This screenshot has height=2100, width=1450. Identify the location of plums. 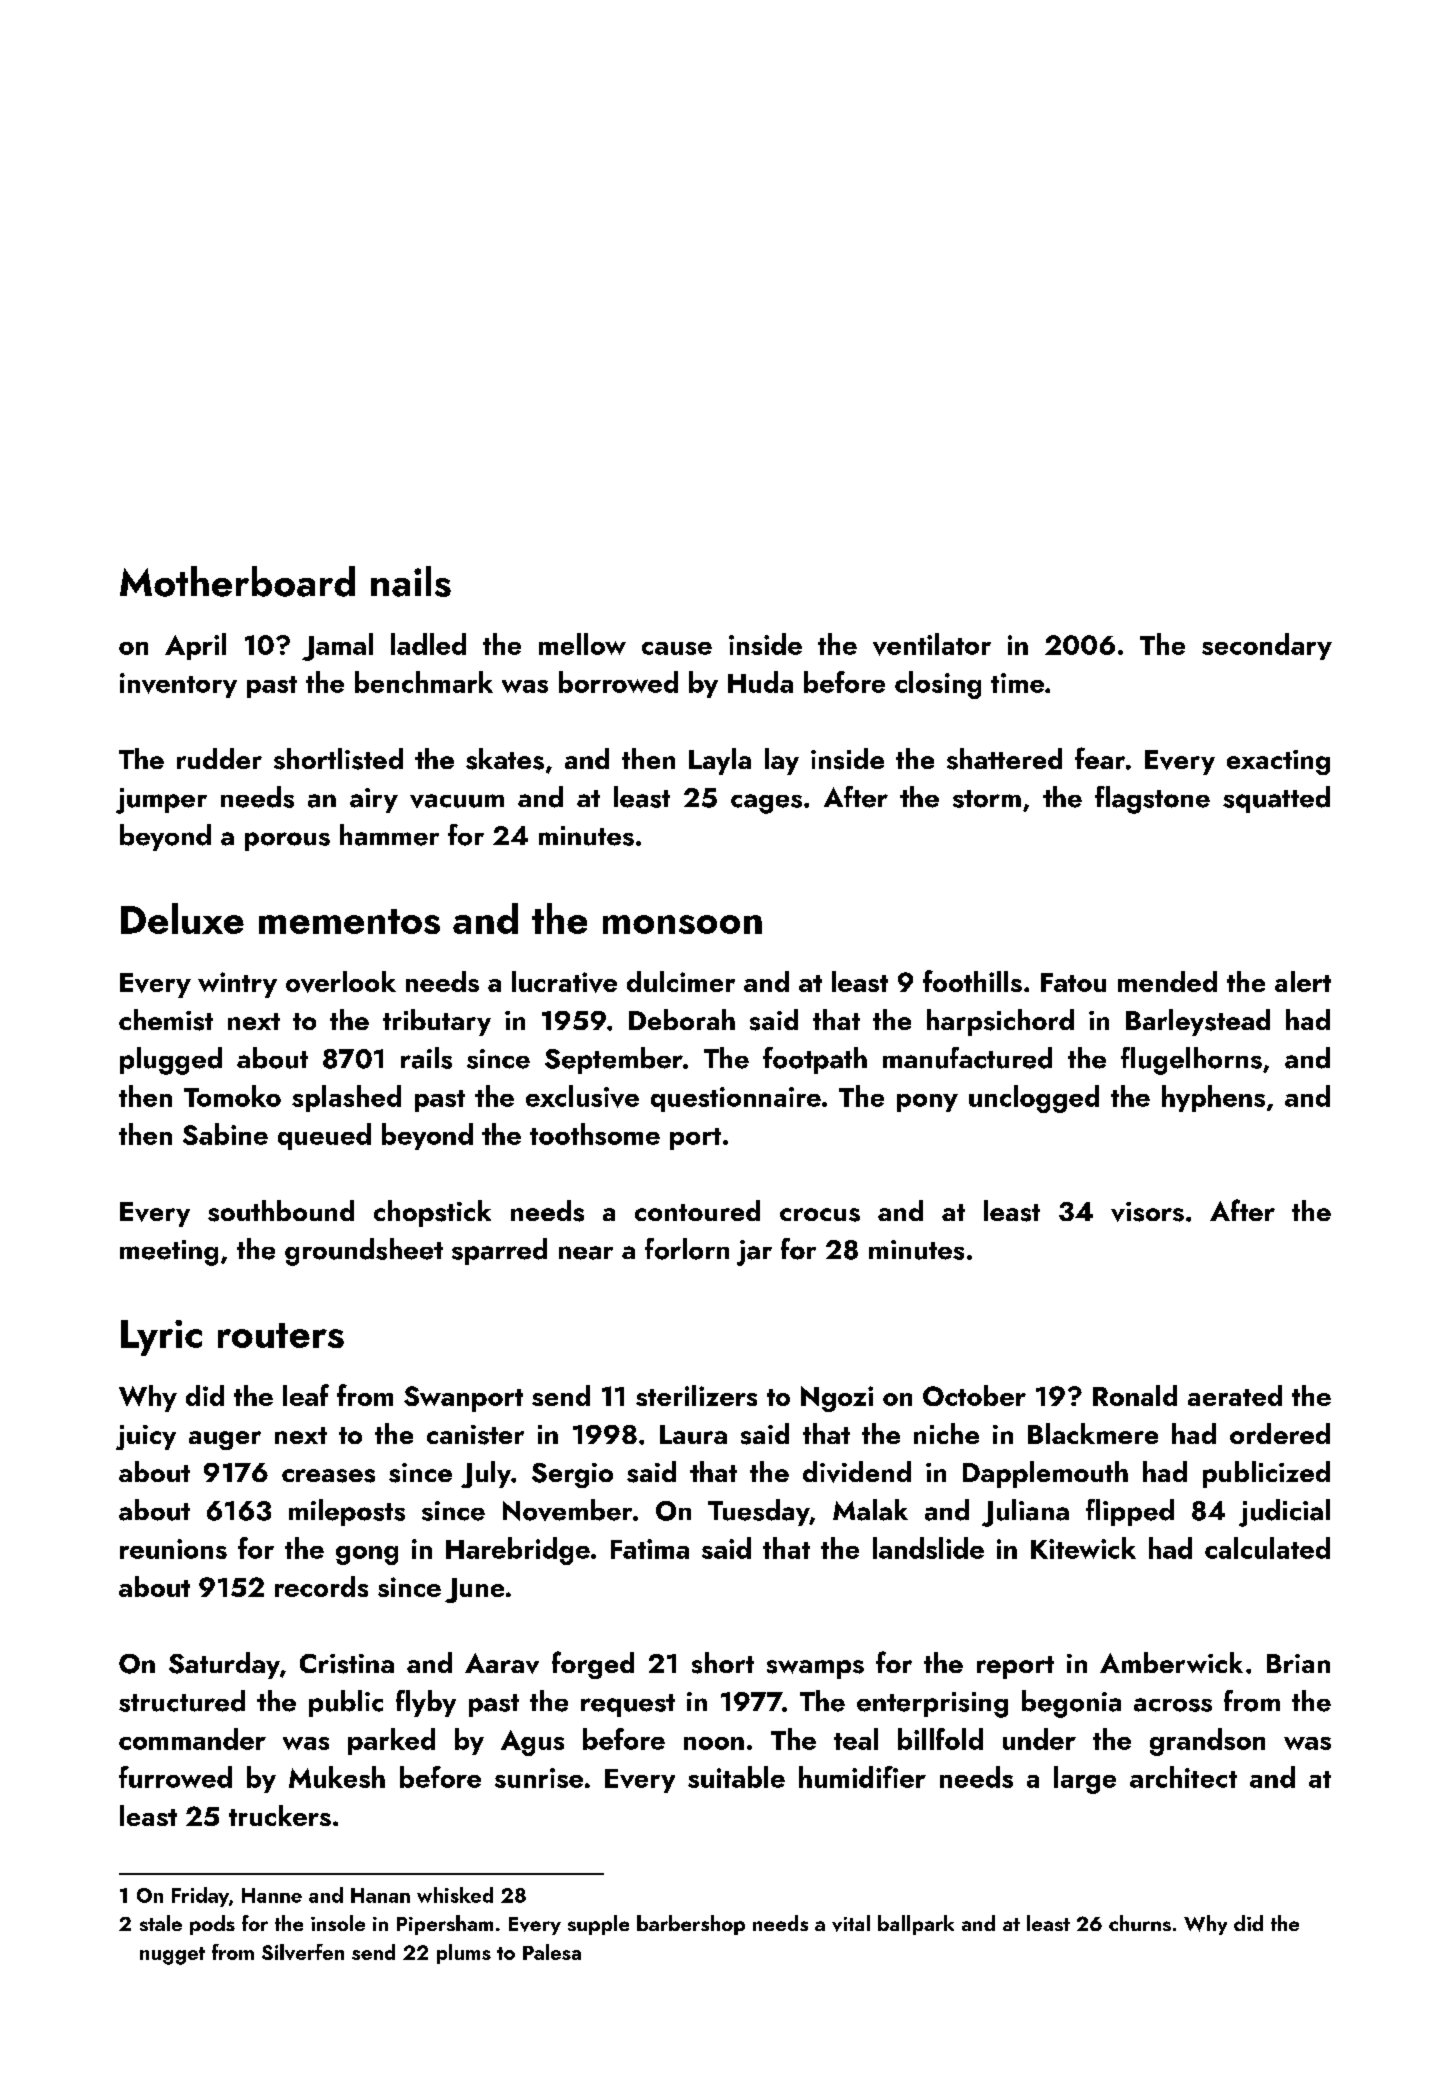
(464, 1954).
